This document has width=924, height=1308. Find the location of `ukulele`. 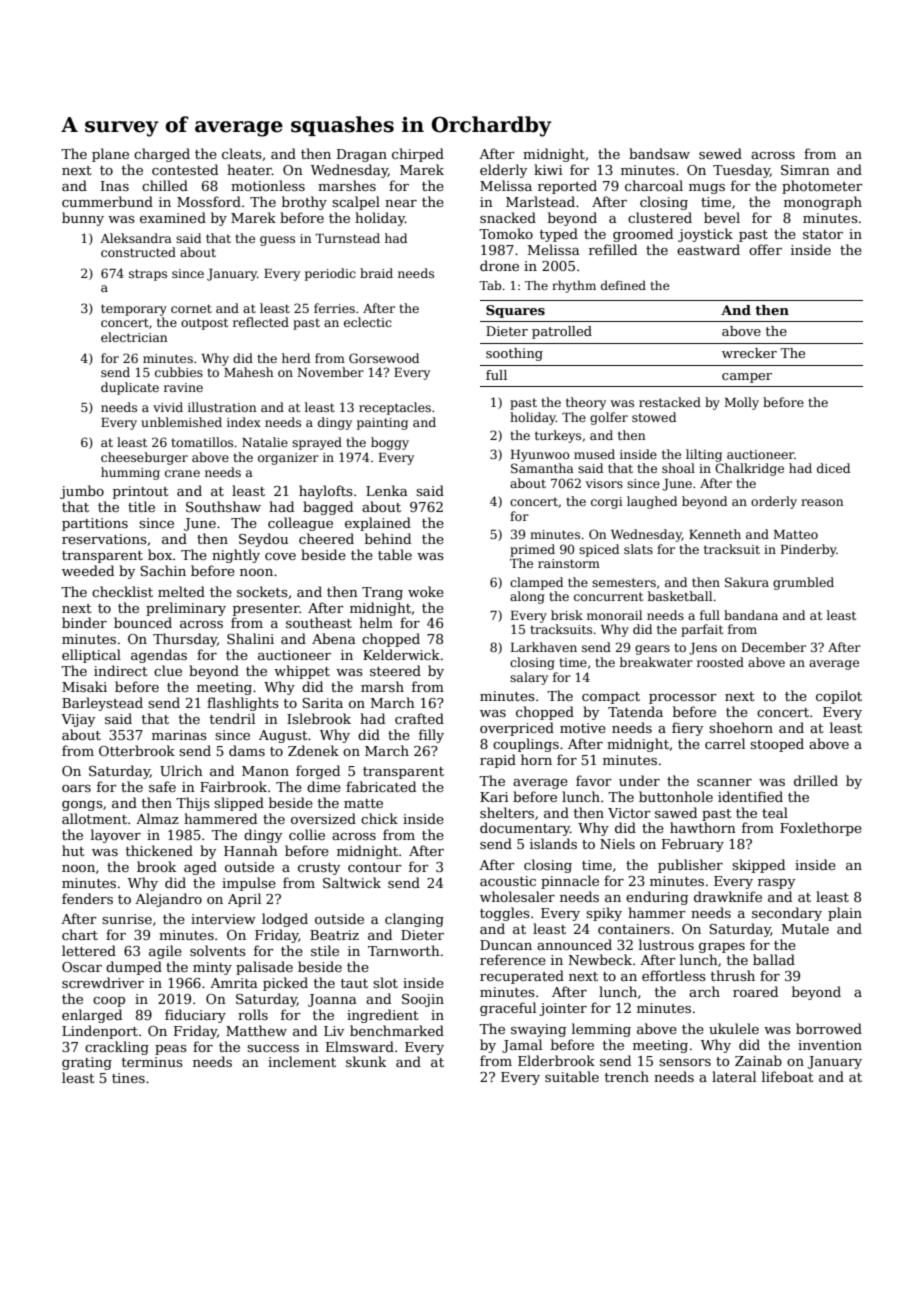

ukulele is located at coordinates (734, 1028).
